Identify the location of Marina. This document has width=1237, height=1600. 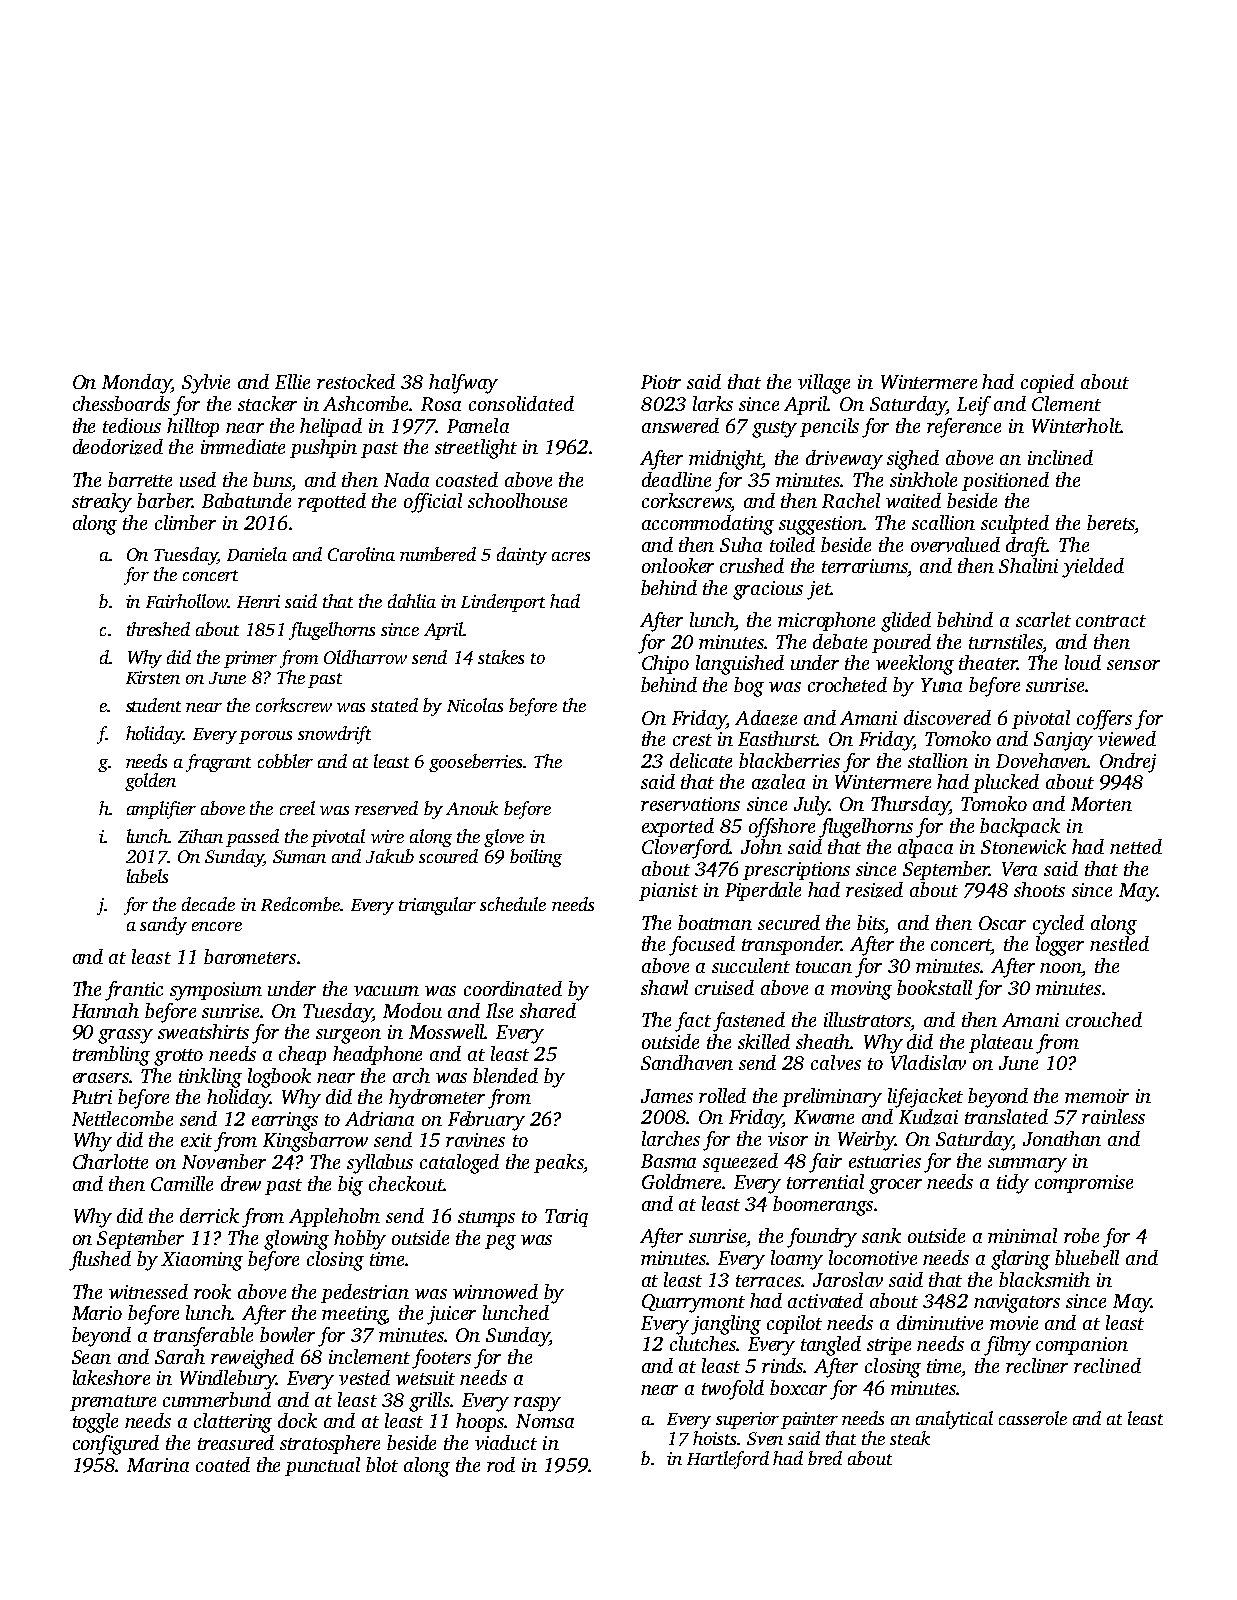
(158, 1465).
